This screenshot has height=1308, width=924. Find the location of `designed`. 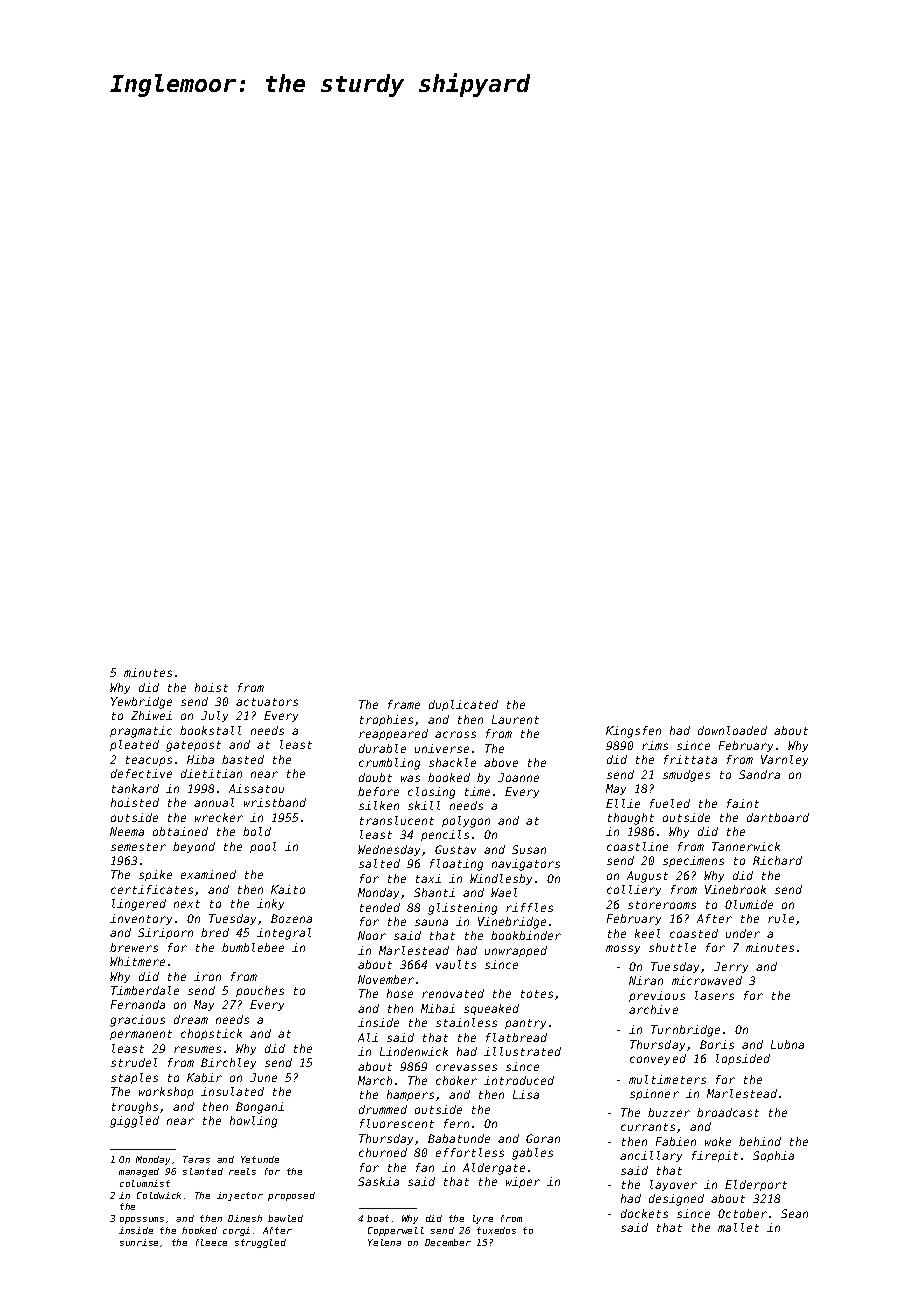

designed is located at coordinates (676, 1200).
